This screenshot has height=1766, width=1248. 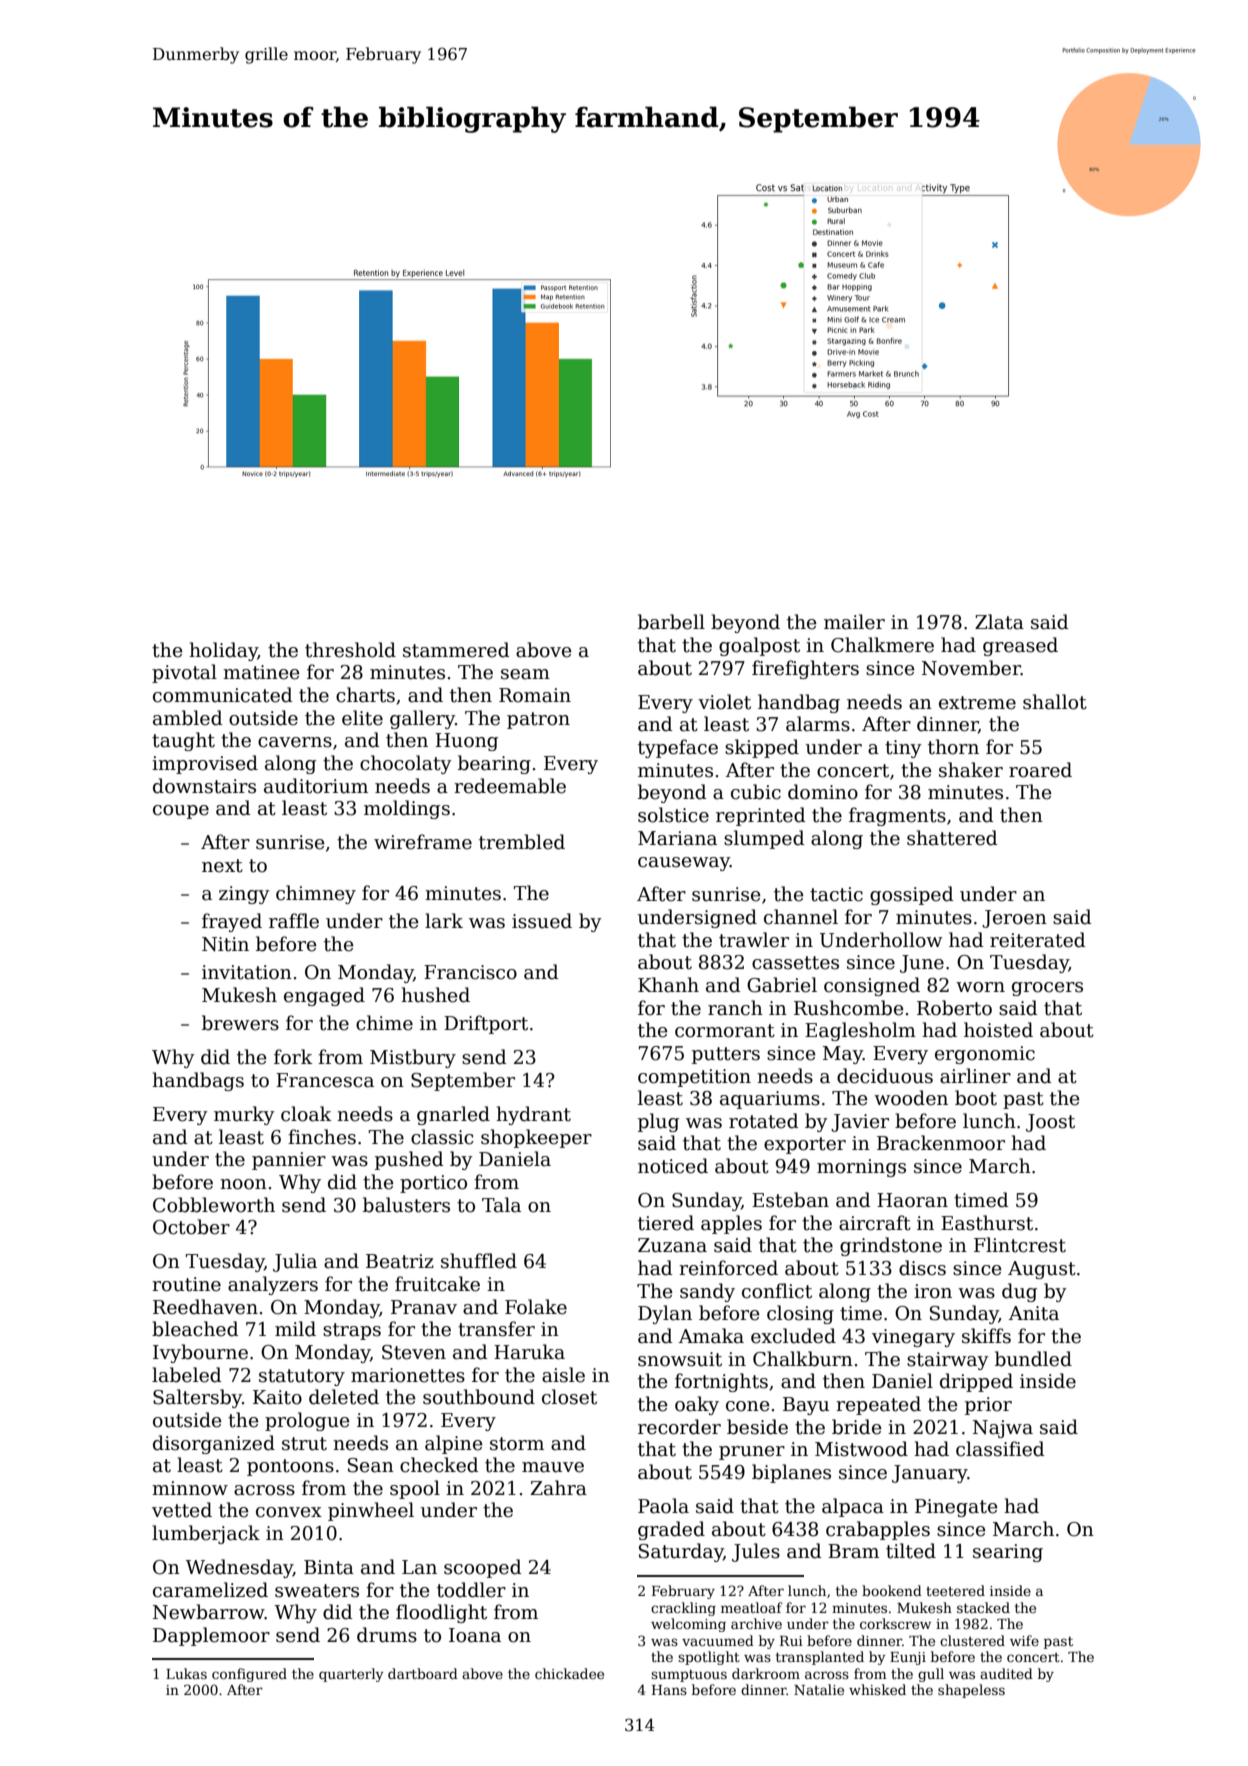 What do you see at coordinates (535, 695) in the screenshot?
I see `Romain` at bounding box center [535, 695].
